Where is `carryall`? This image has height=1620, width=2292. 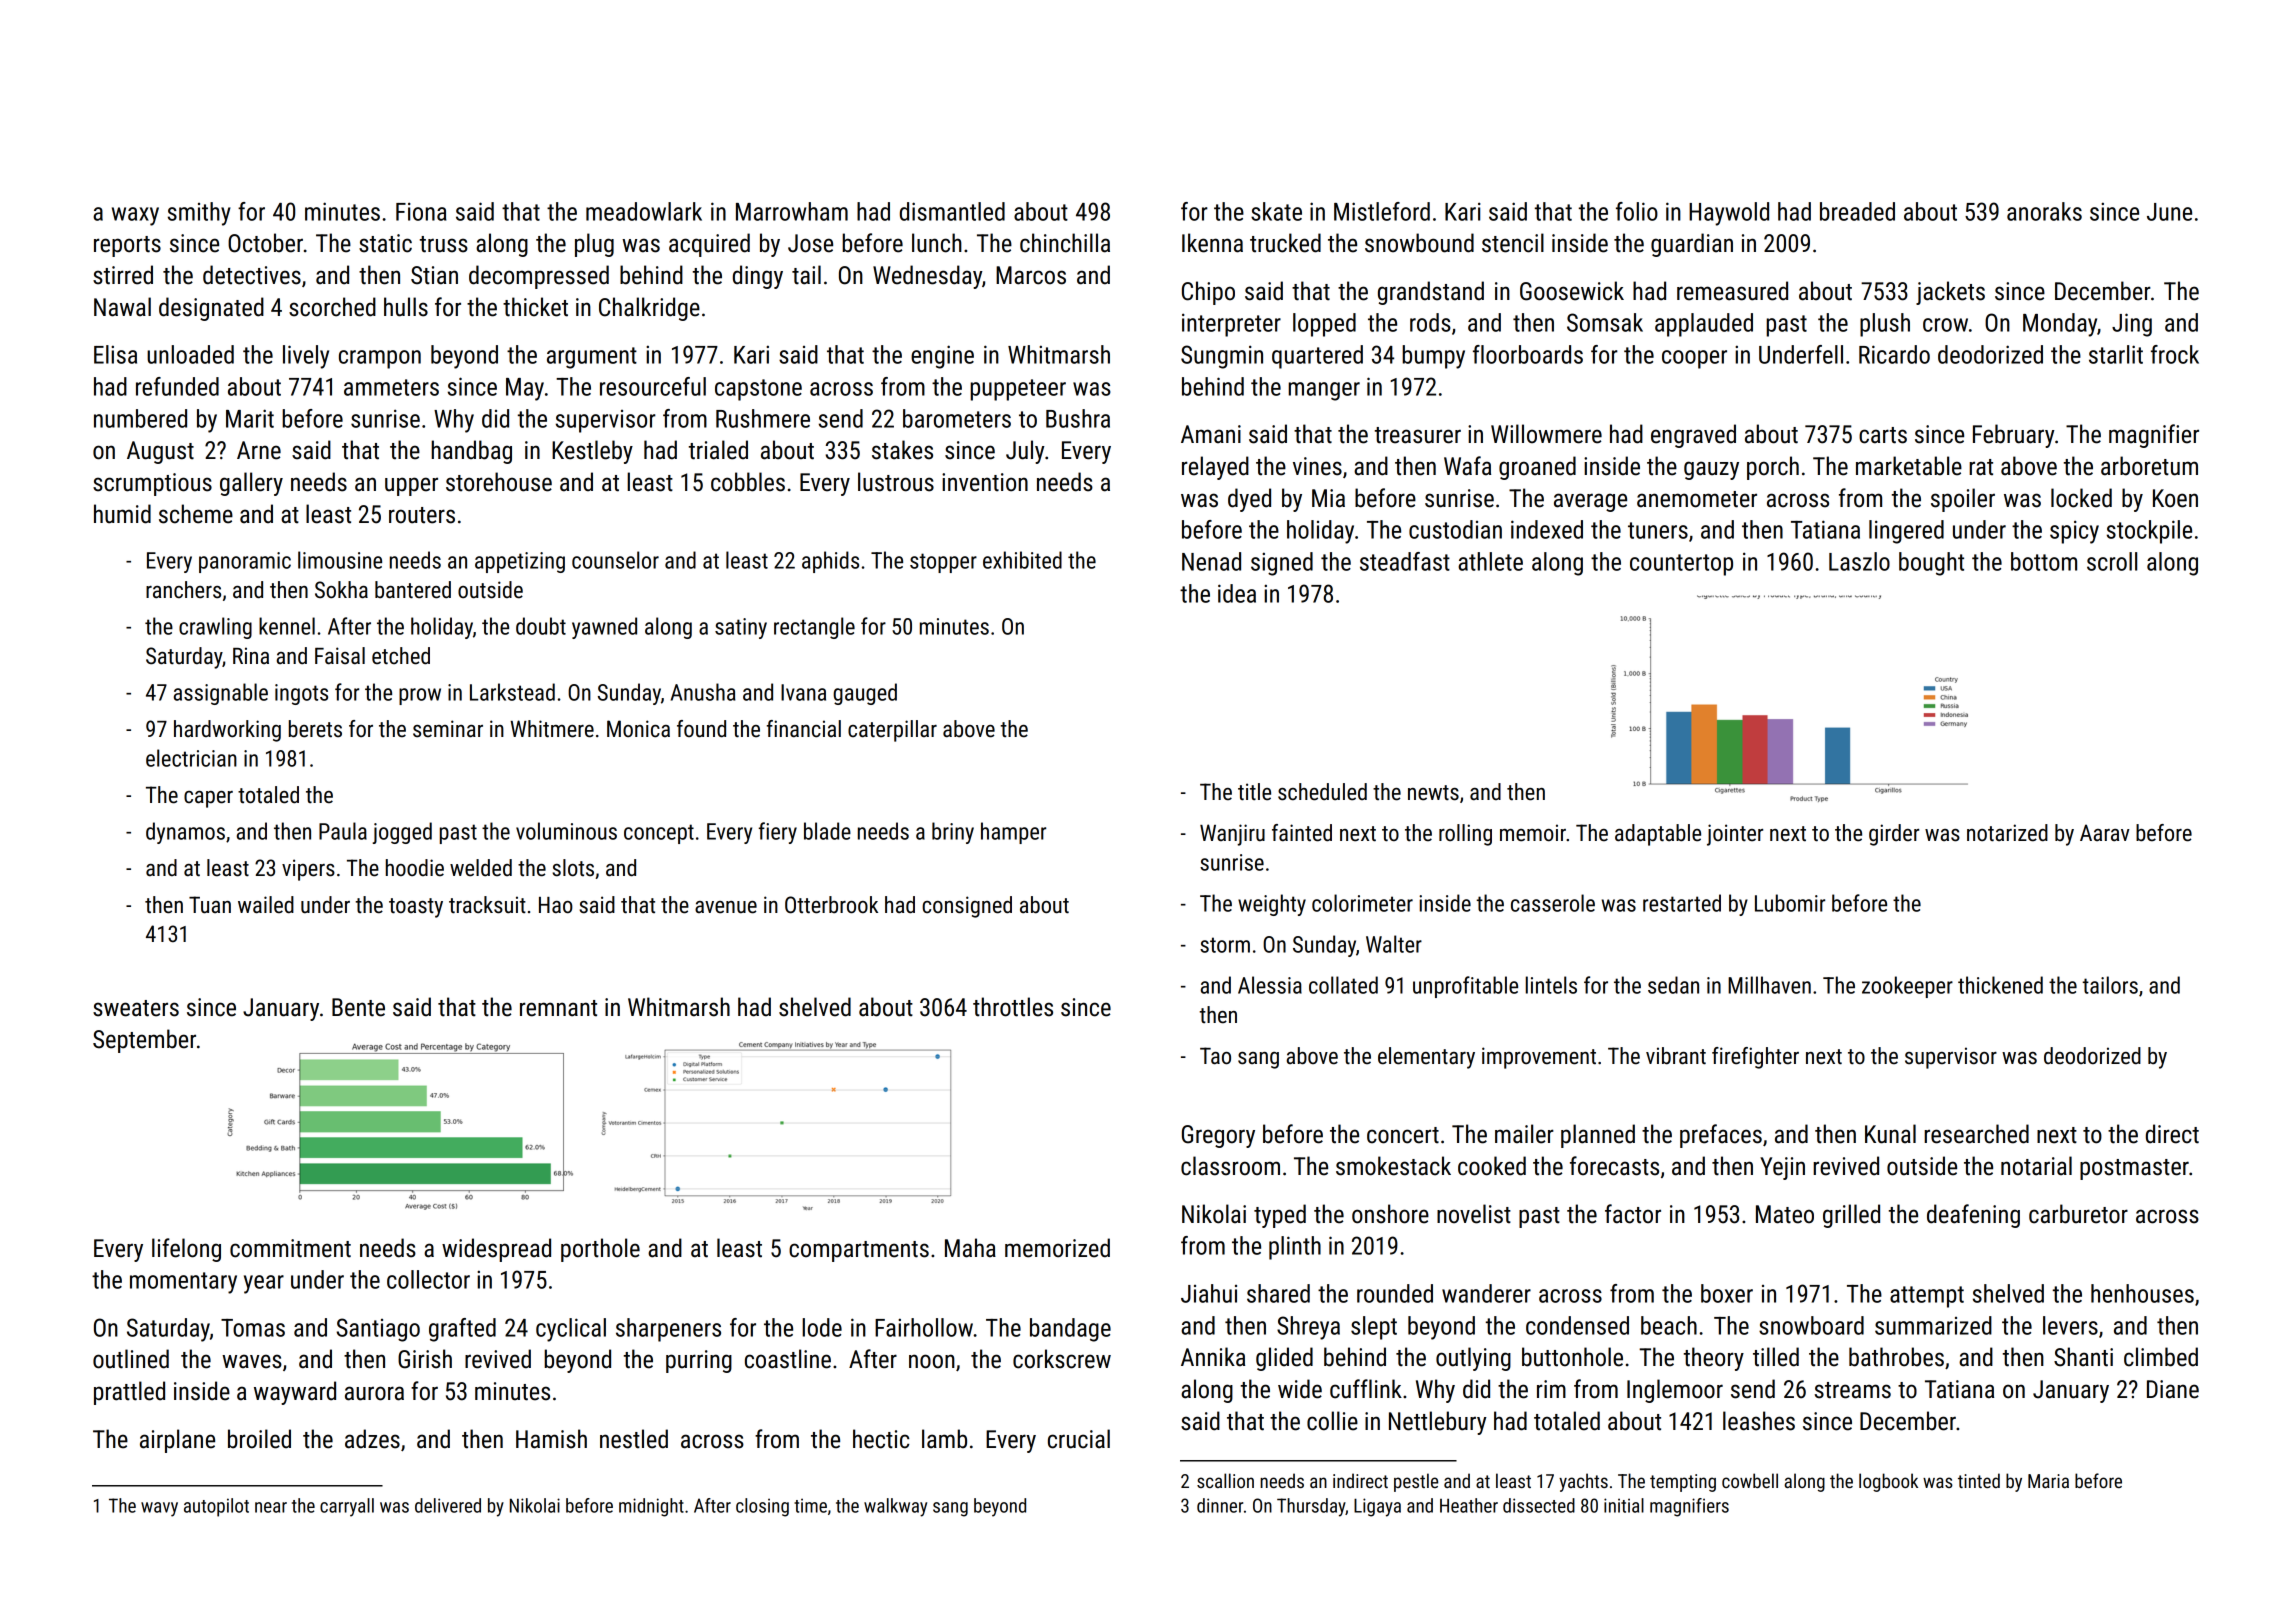 carryall is located at coordinates (347, 1507).
